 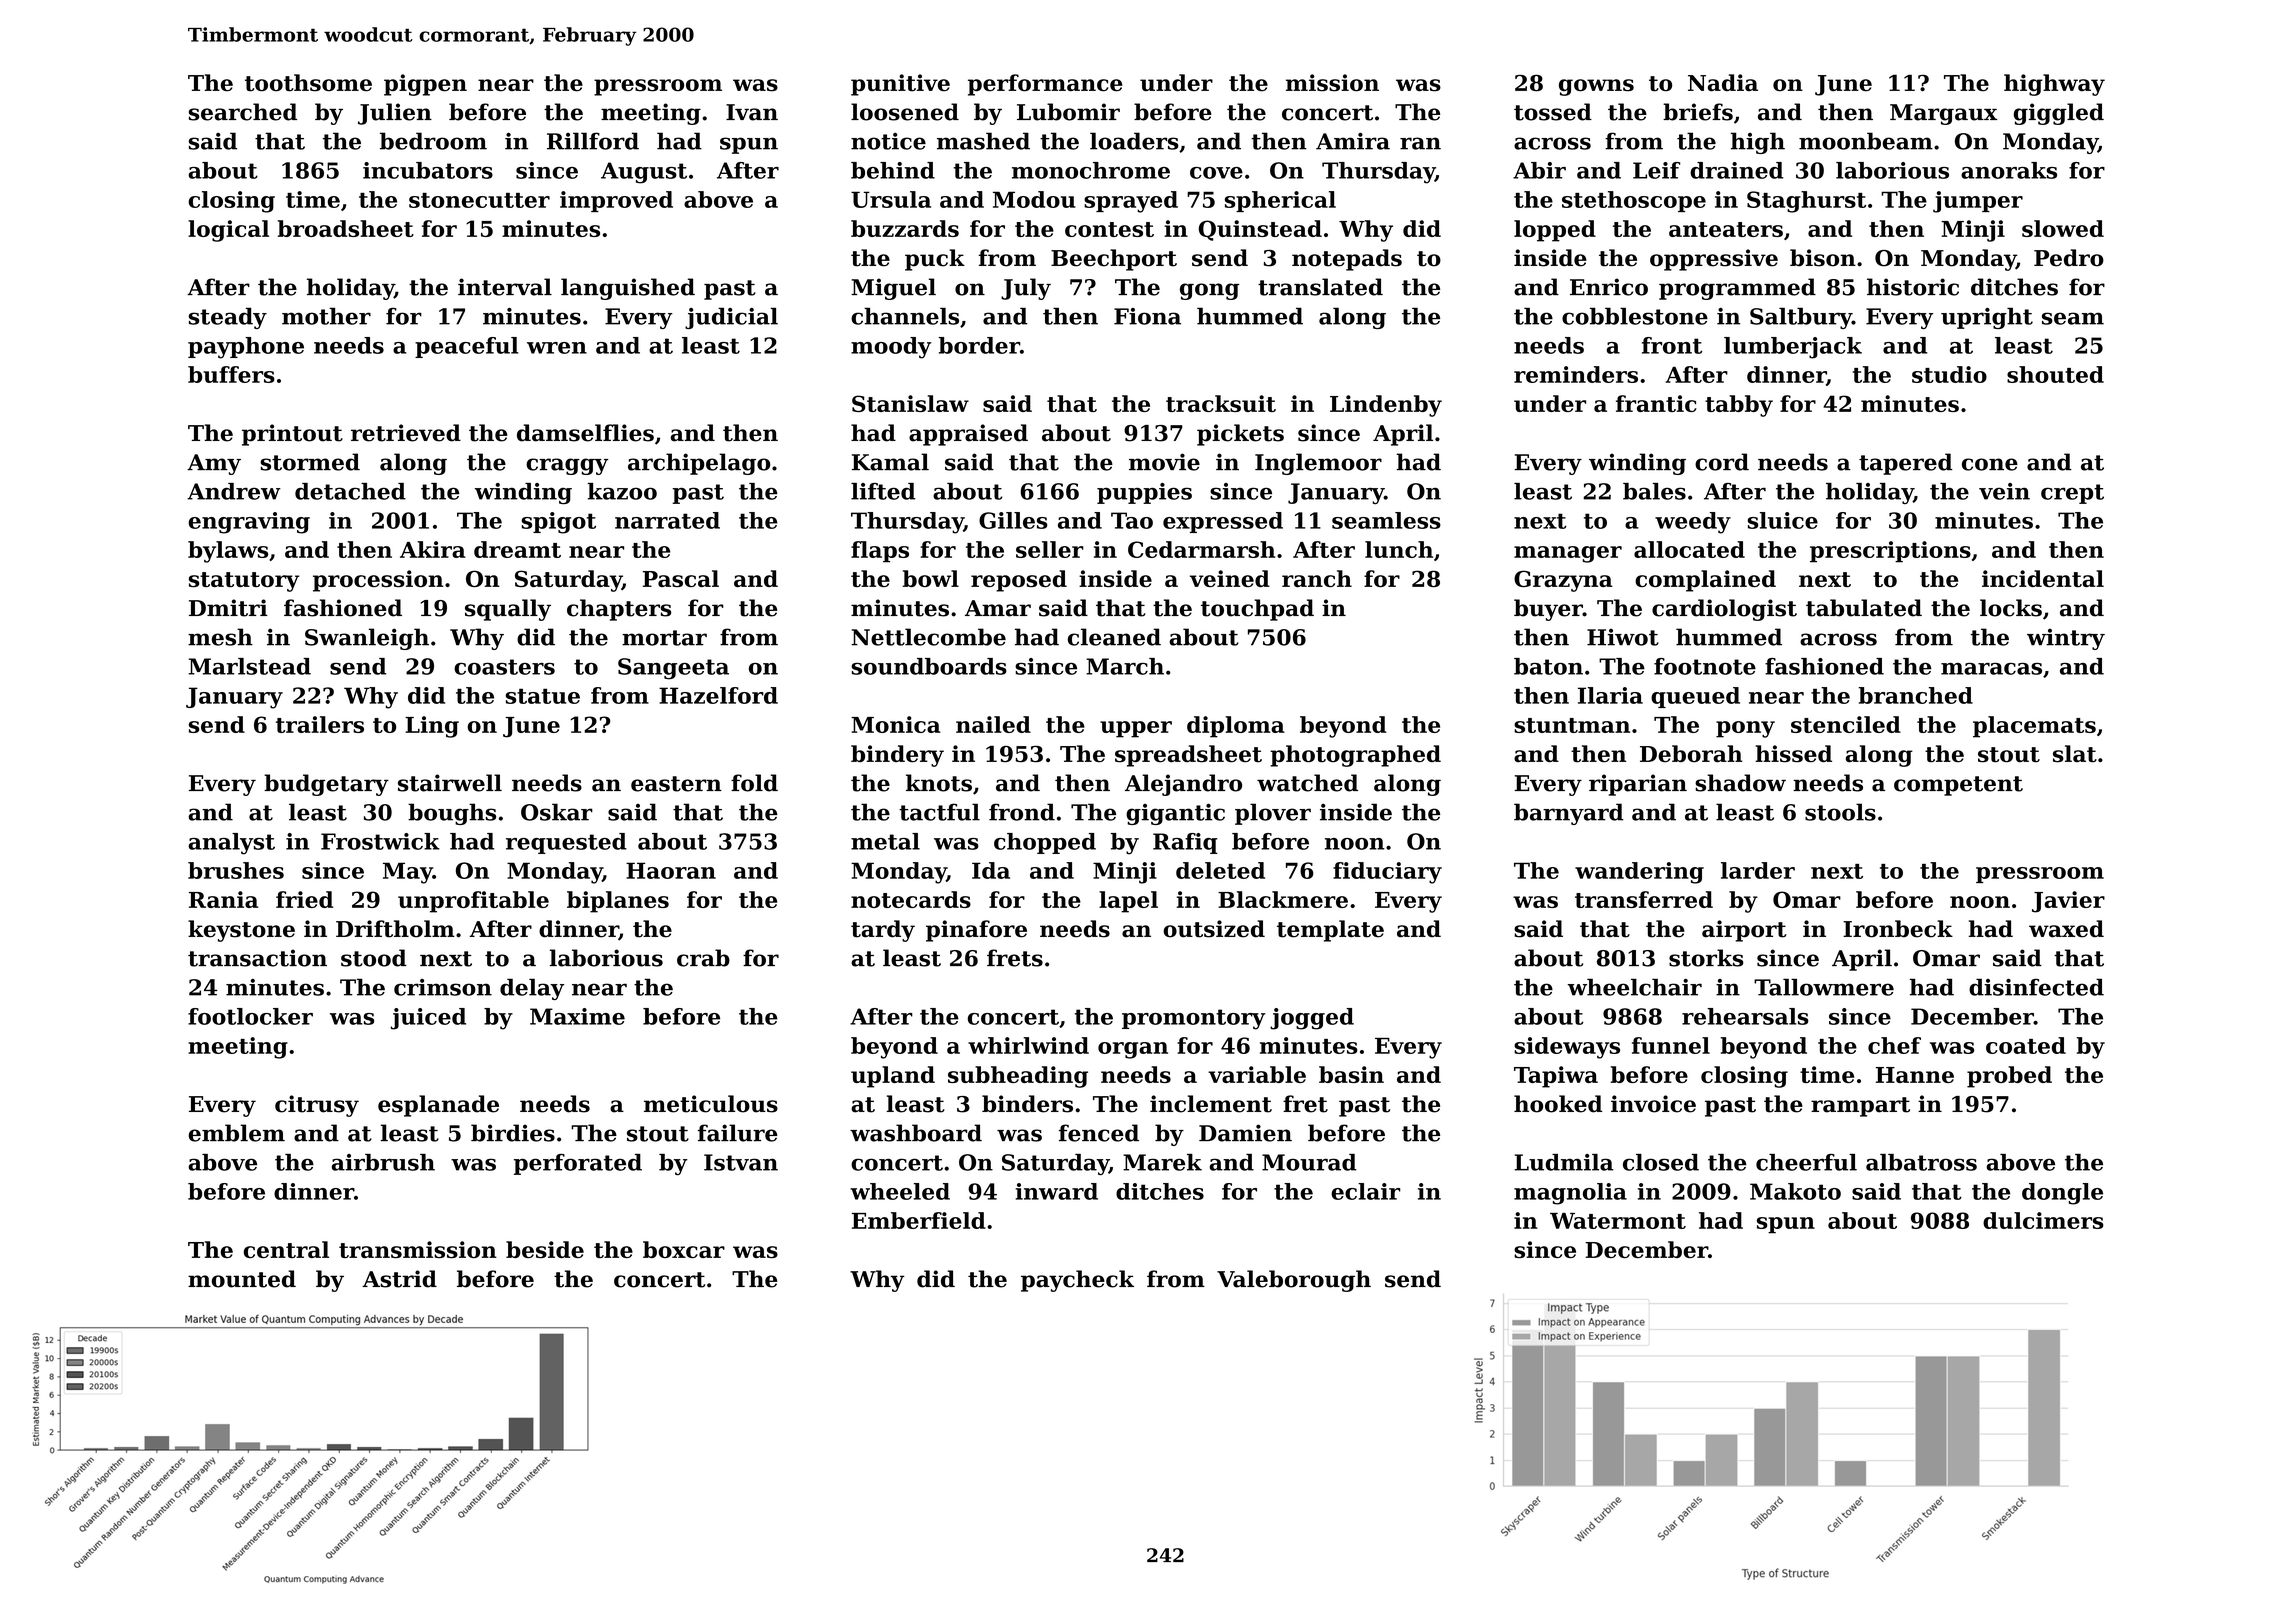 What do you see at coordinates (1693, 523) in the document?
I see `weedy` at bounding box center [1693, 523].
